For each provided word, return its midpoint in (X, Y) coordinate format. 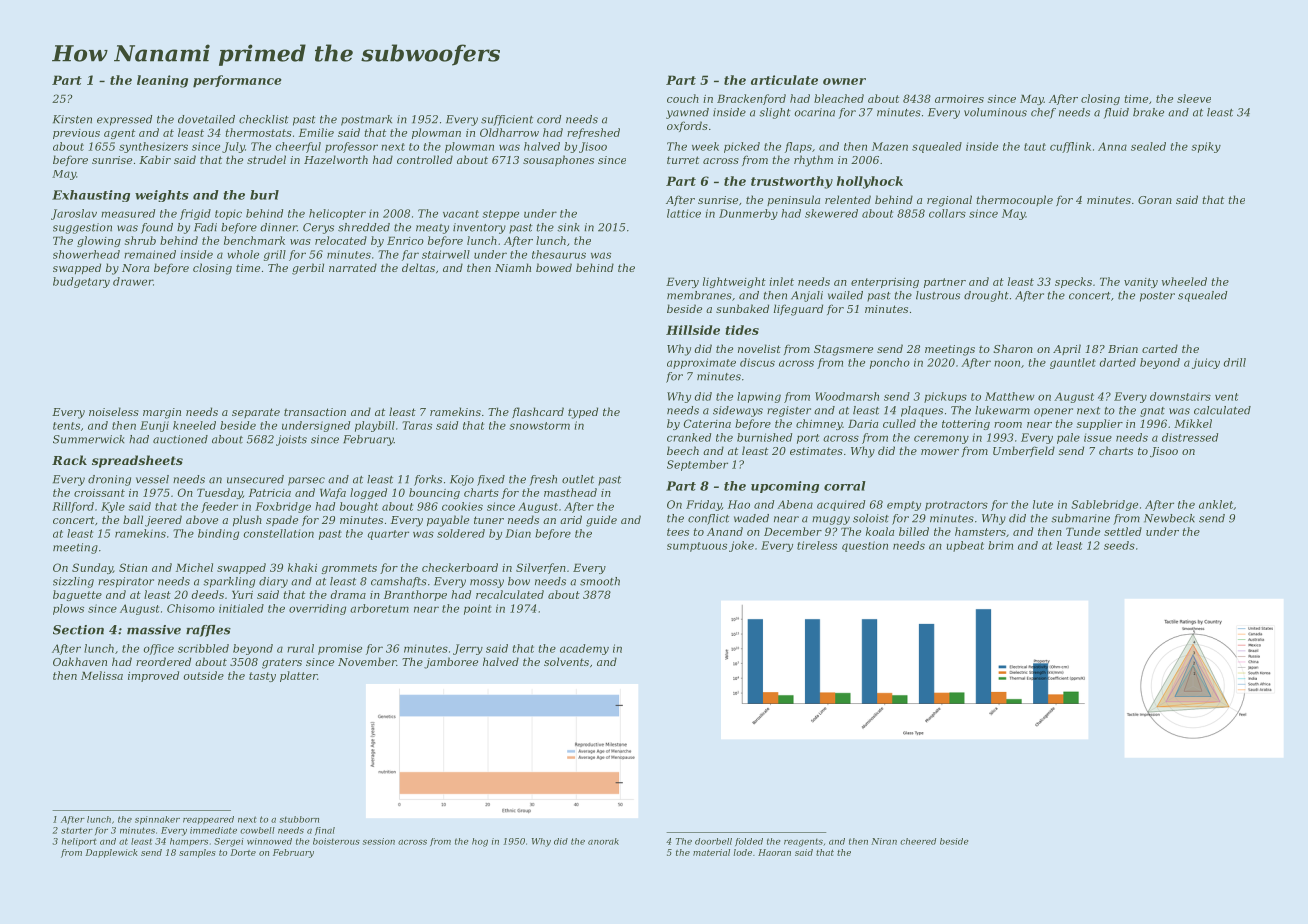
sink (568, 227)
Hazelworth (336, 159)
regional (949, 201)
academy (584, 649)
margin (162, 413)
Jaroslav (74, 214)
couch (683, 98)
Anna (1112, 146)
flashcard (538, 412)
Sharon (1013, 348)
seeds (1119, 545)
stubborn (299, 819)
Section (78, 630)
